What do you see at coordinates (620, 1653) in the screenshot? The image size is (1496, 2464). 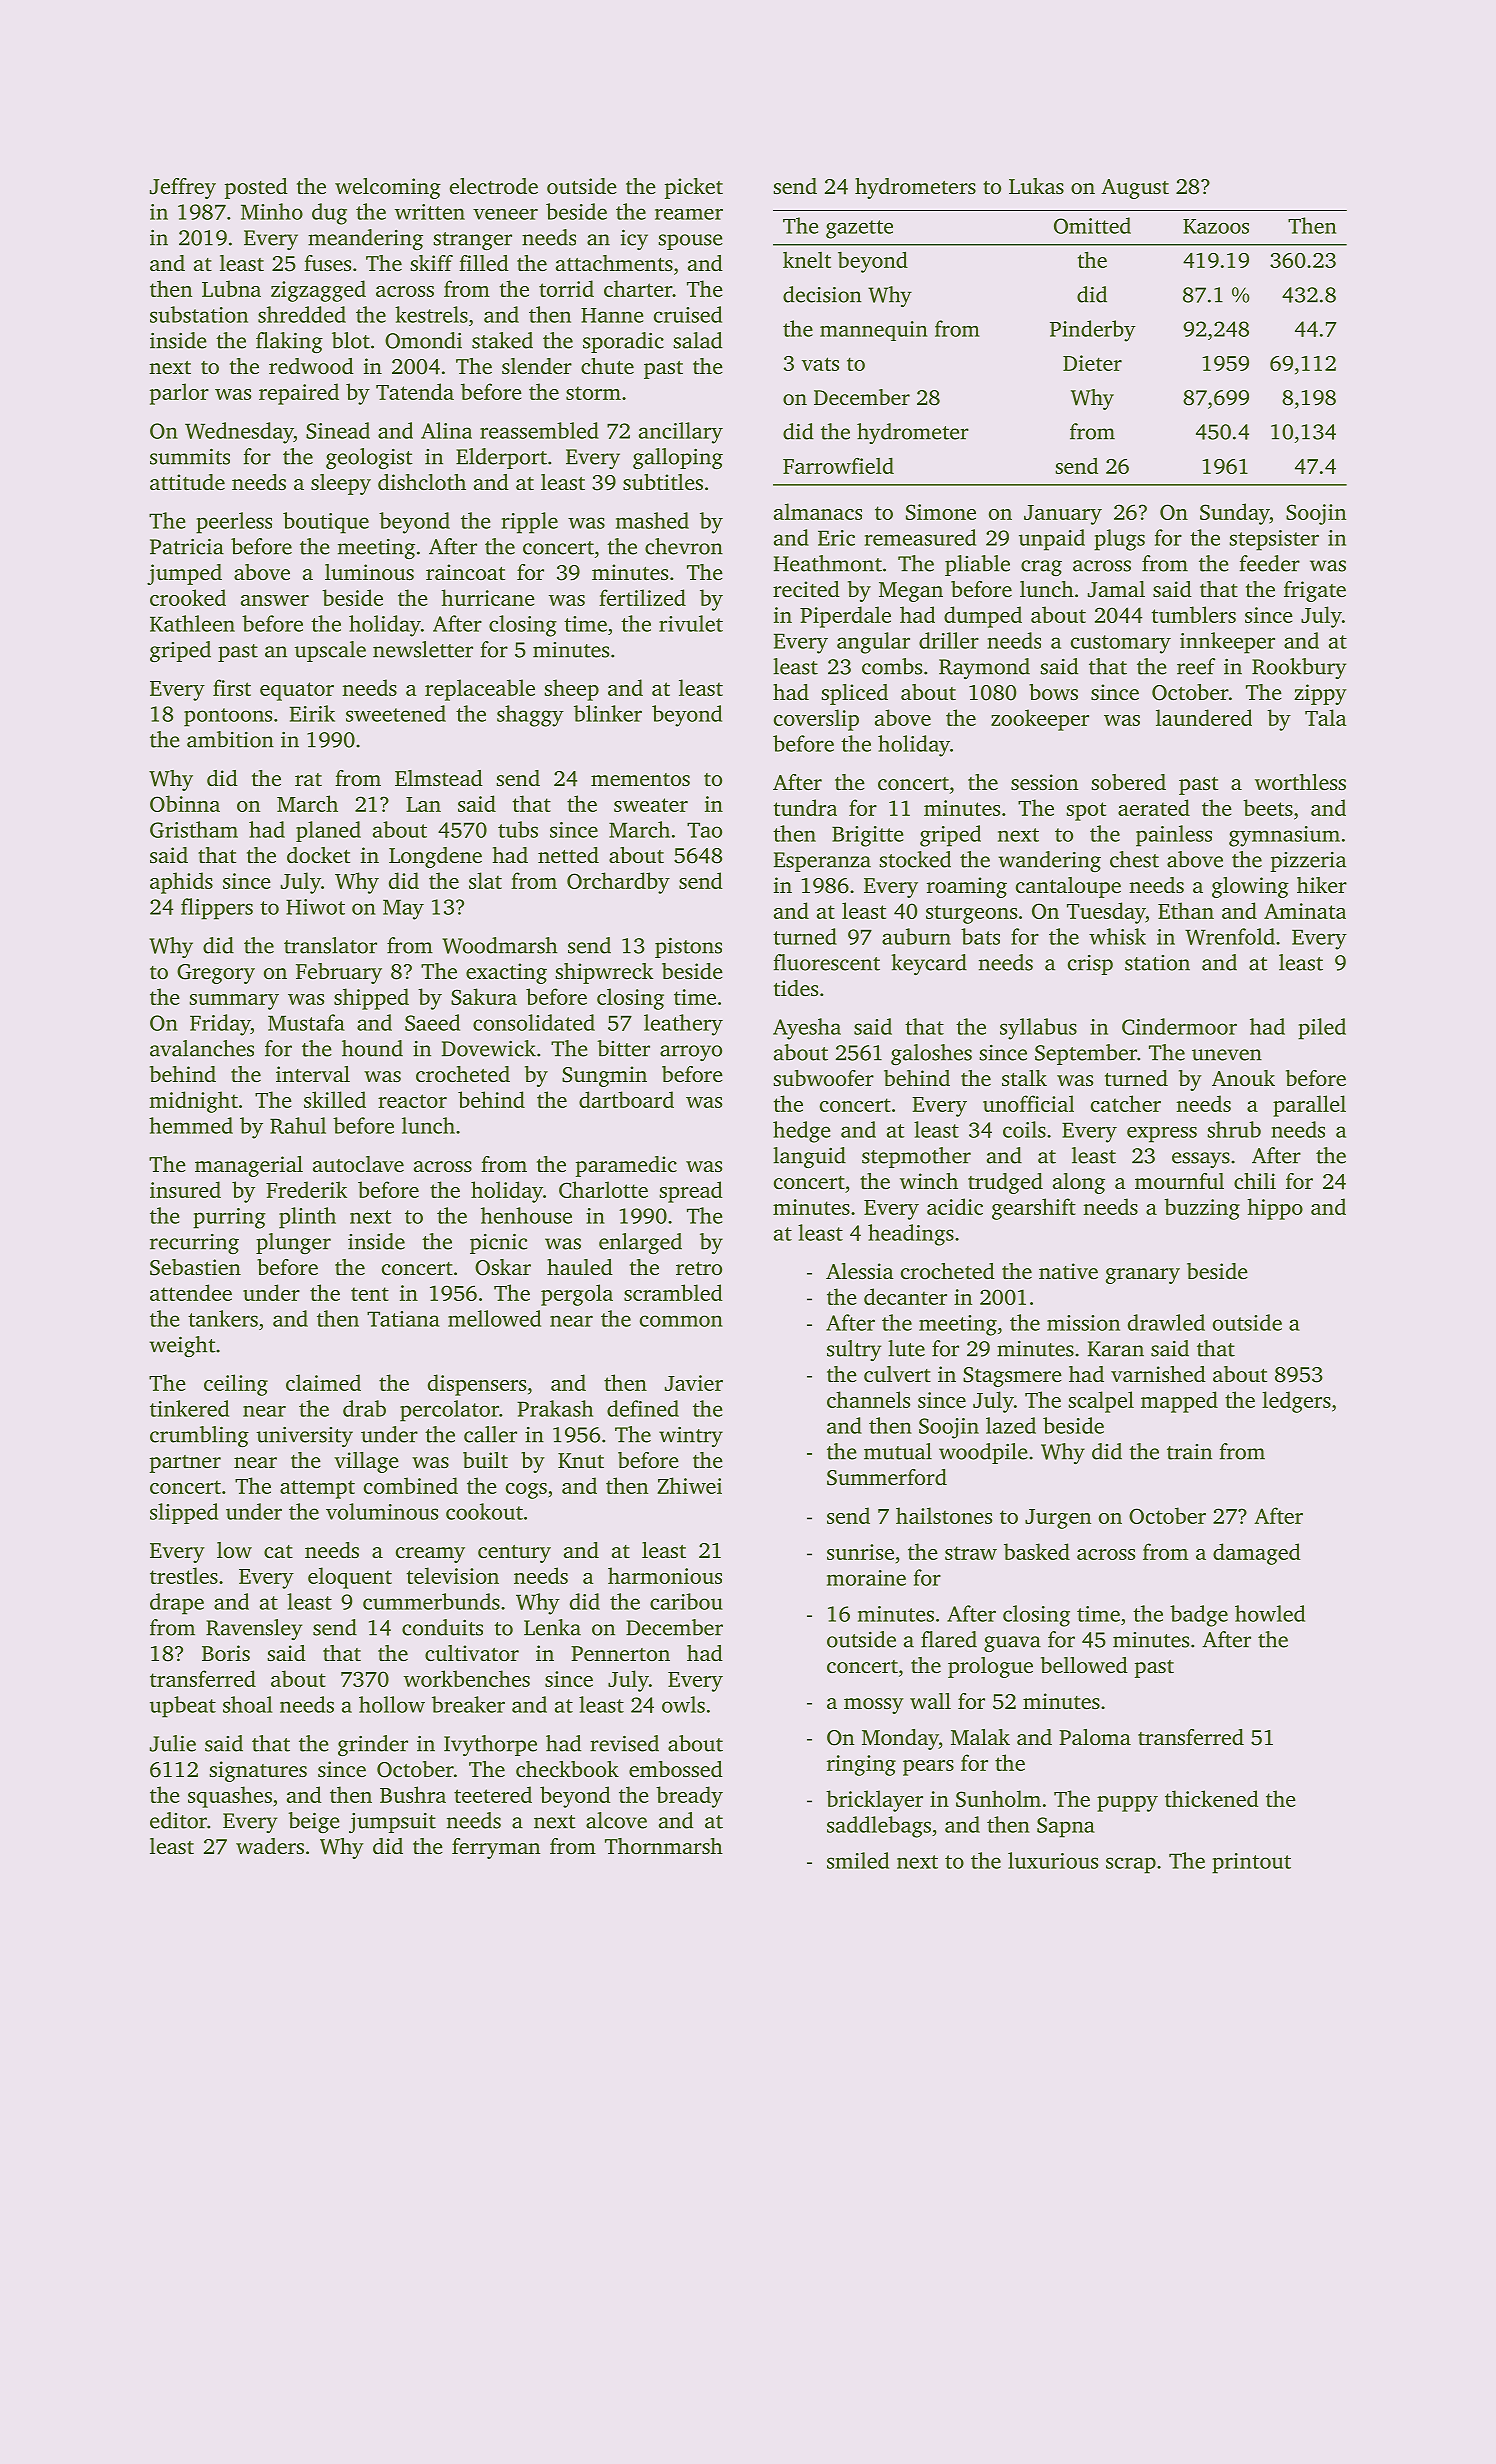 I see `Pennerton` at bounding box center [620, 1653].
